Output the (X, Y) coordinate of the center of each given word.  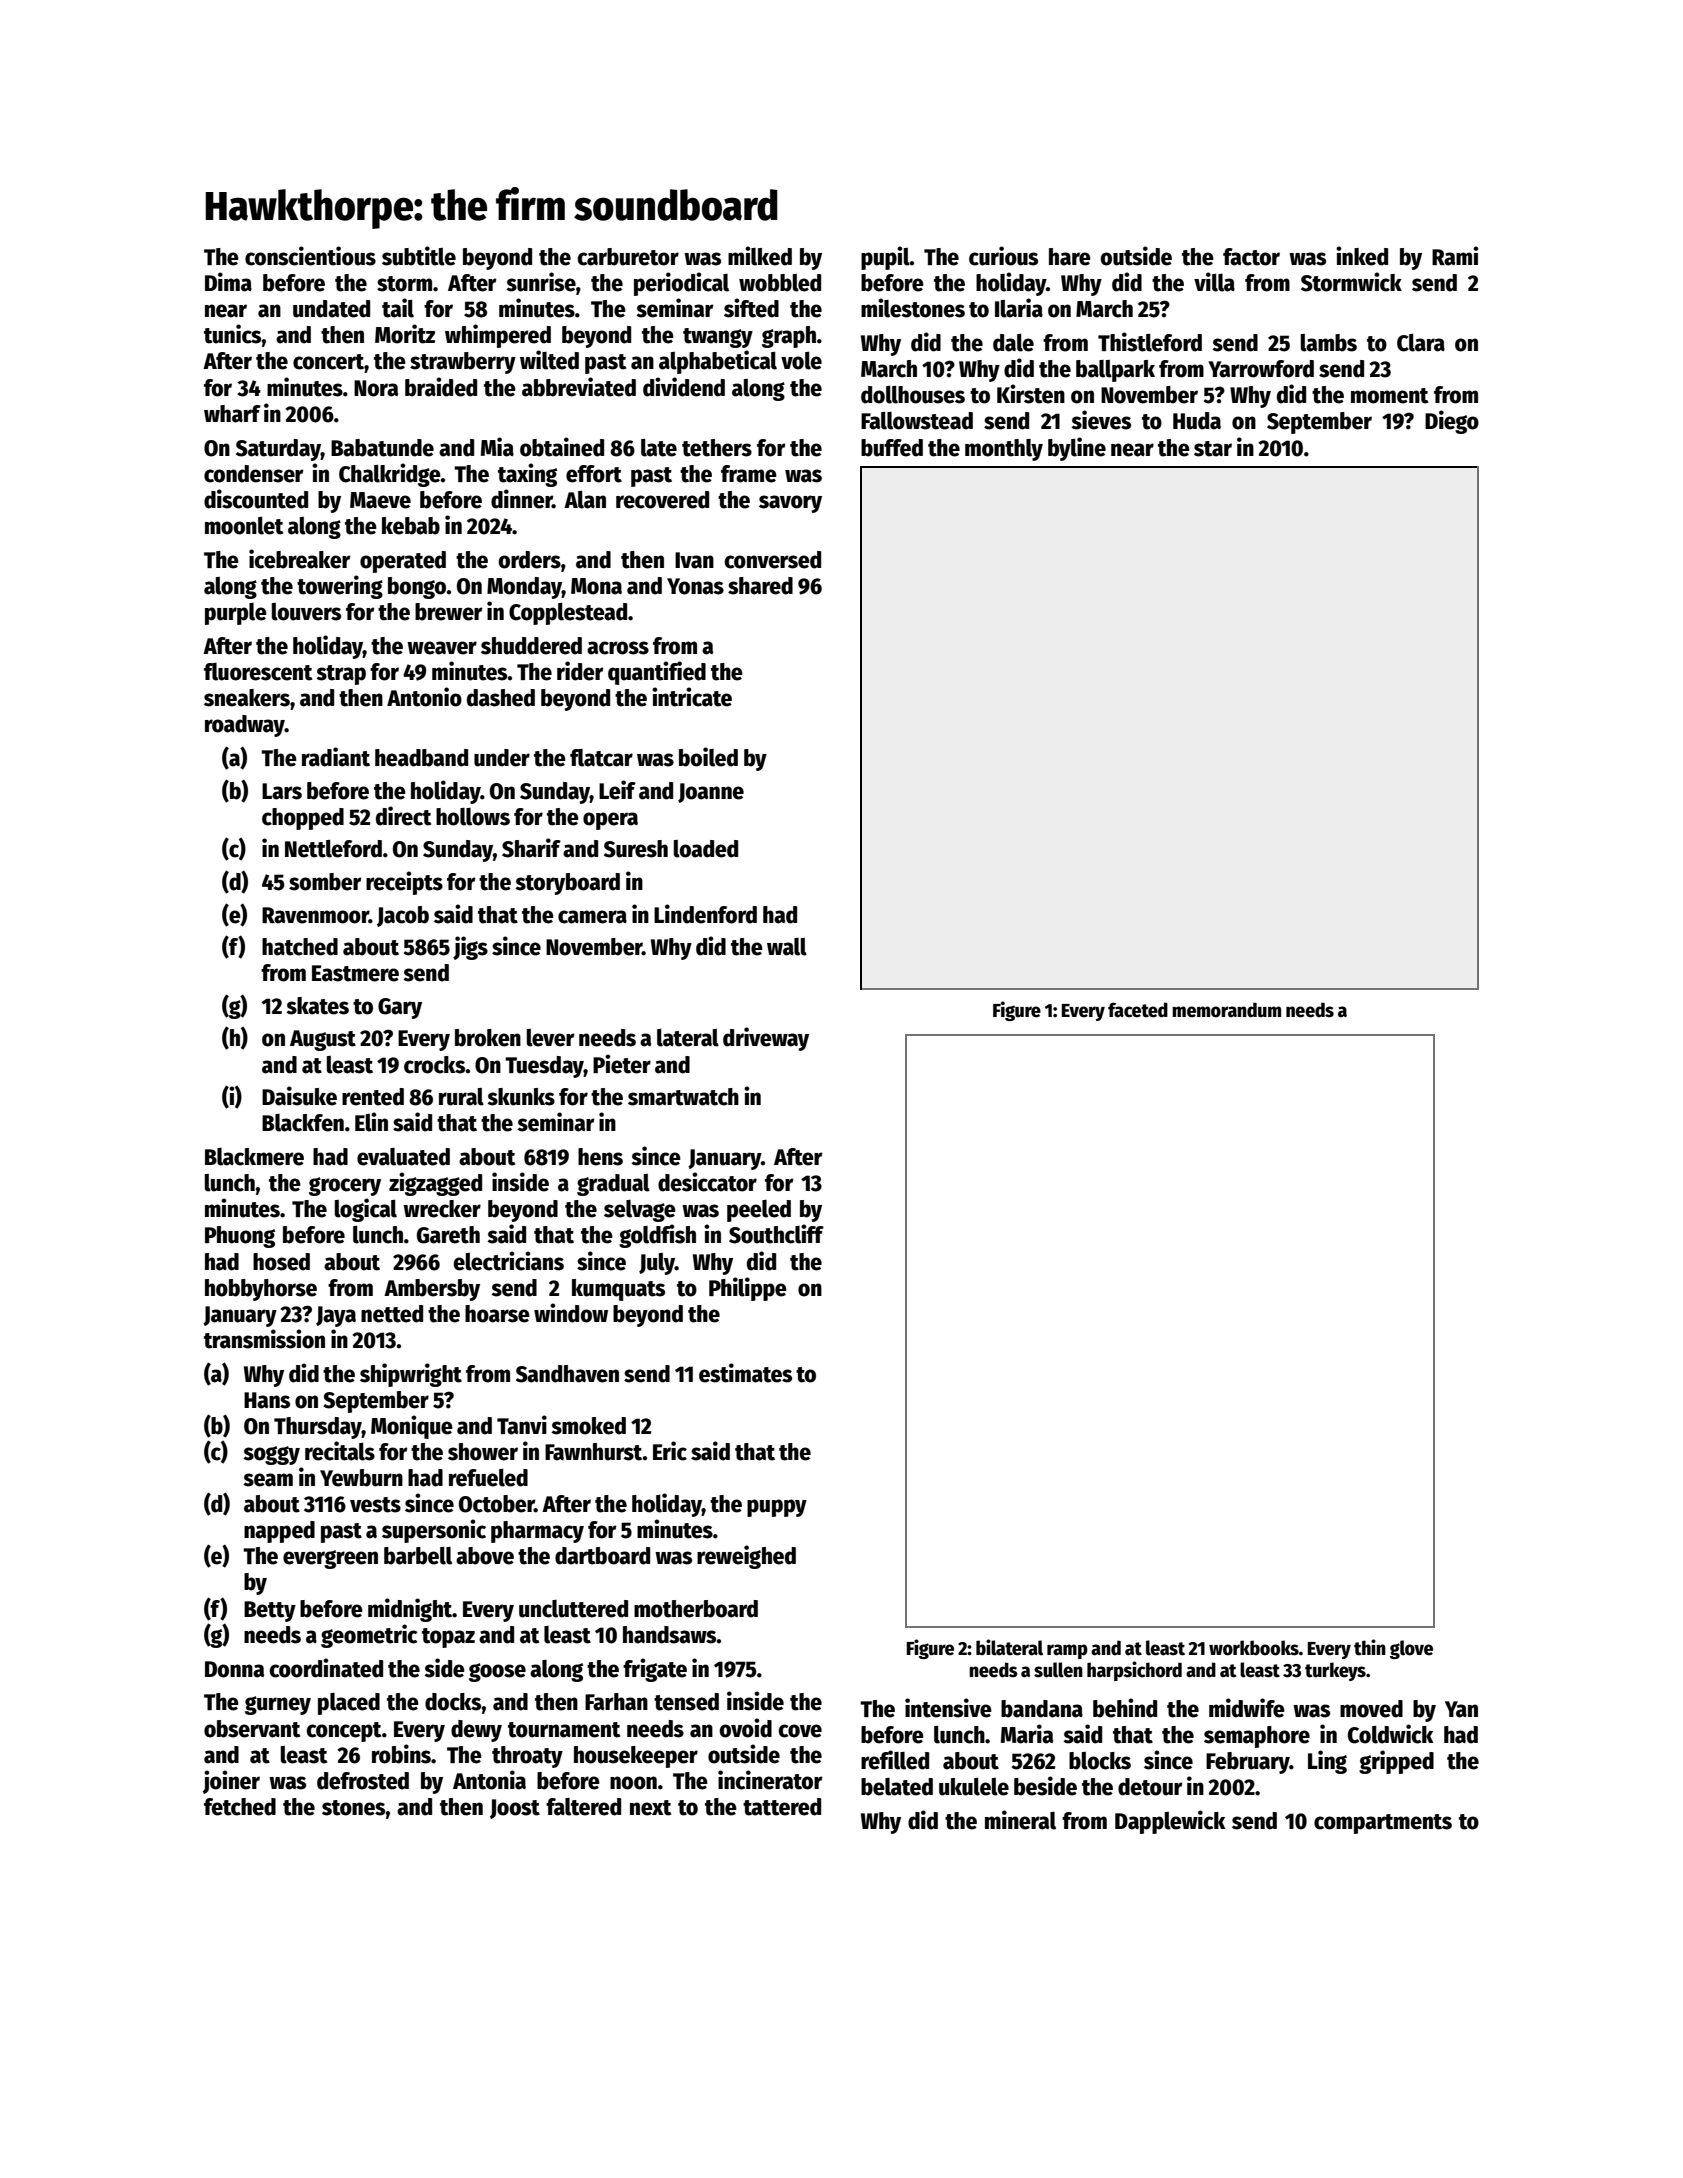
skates (317, 1006)
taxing (527, 475)
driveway (766, 1039)
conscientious (310, 256)
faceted (1138, 1010)
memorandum (1226, 1010)
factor (1251, 257)
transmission (264, 1339)
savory (790, 504)
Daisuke (299, 1096)
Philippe (748, 1289)
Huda (1197, 421)
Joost (515, 1809)
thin (1370, 1647)
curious (1003, 256)
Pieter (622, 1064)
